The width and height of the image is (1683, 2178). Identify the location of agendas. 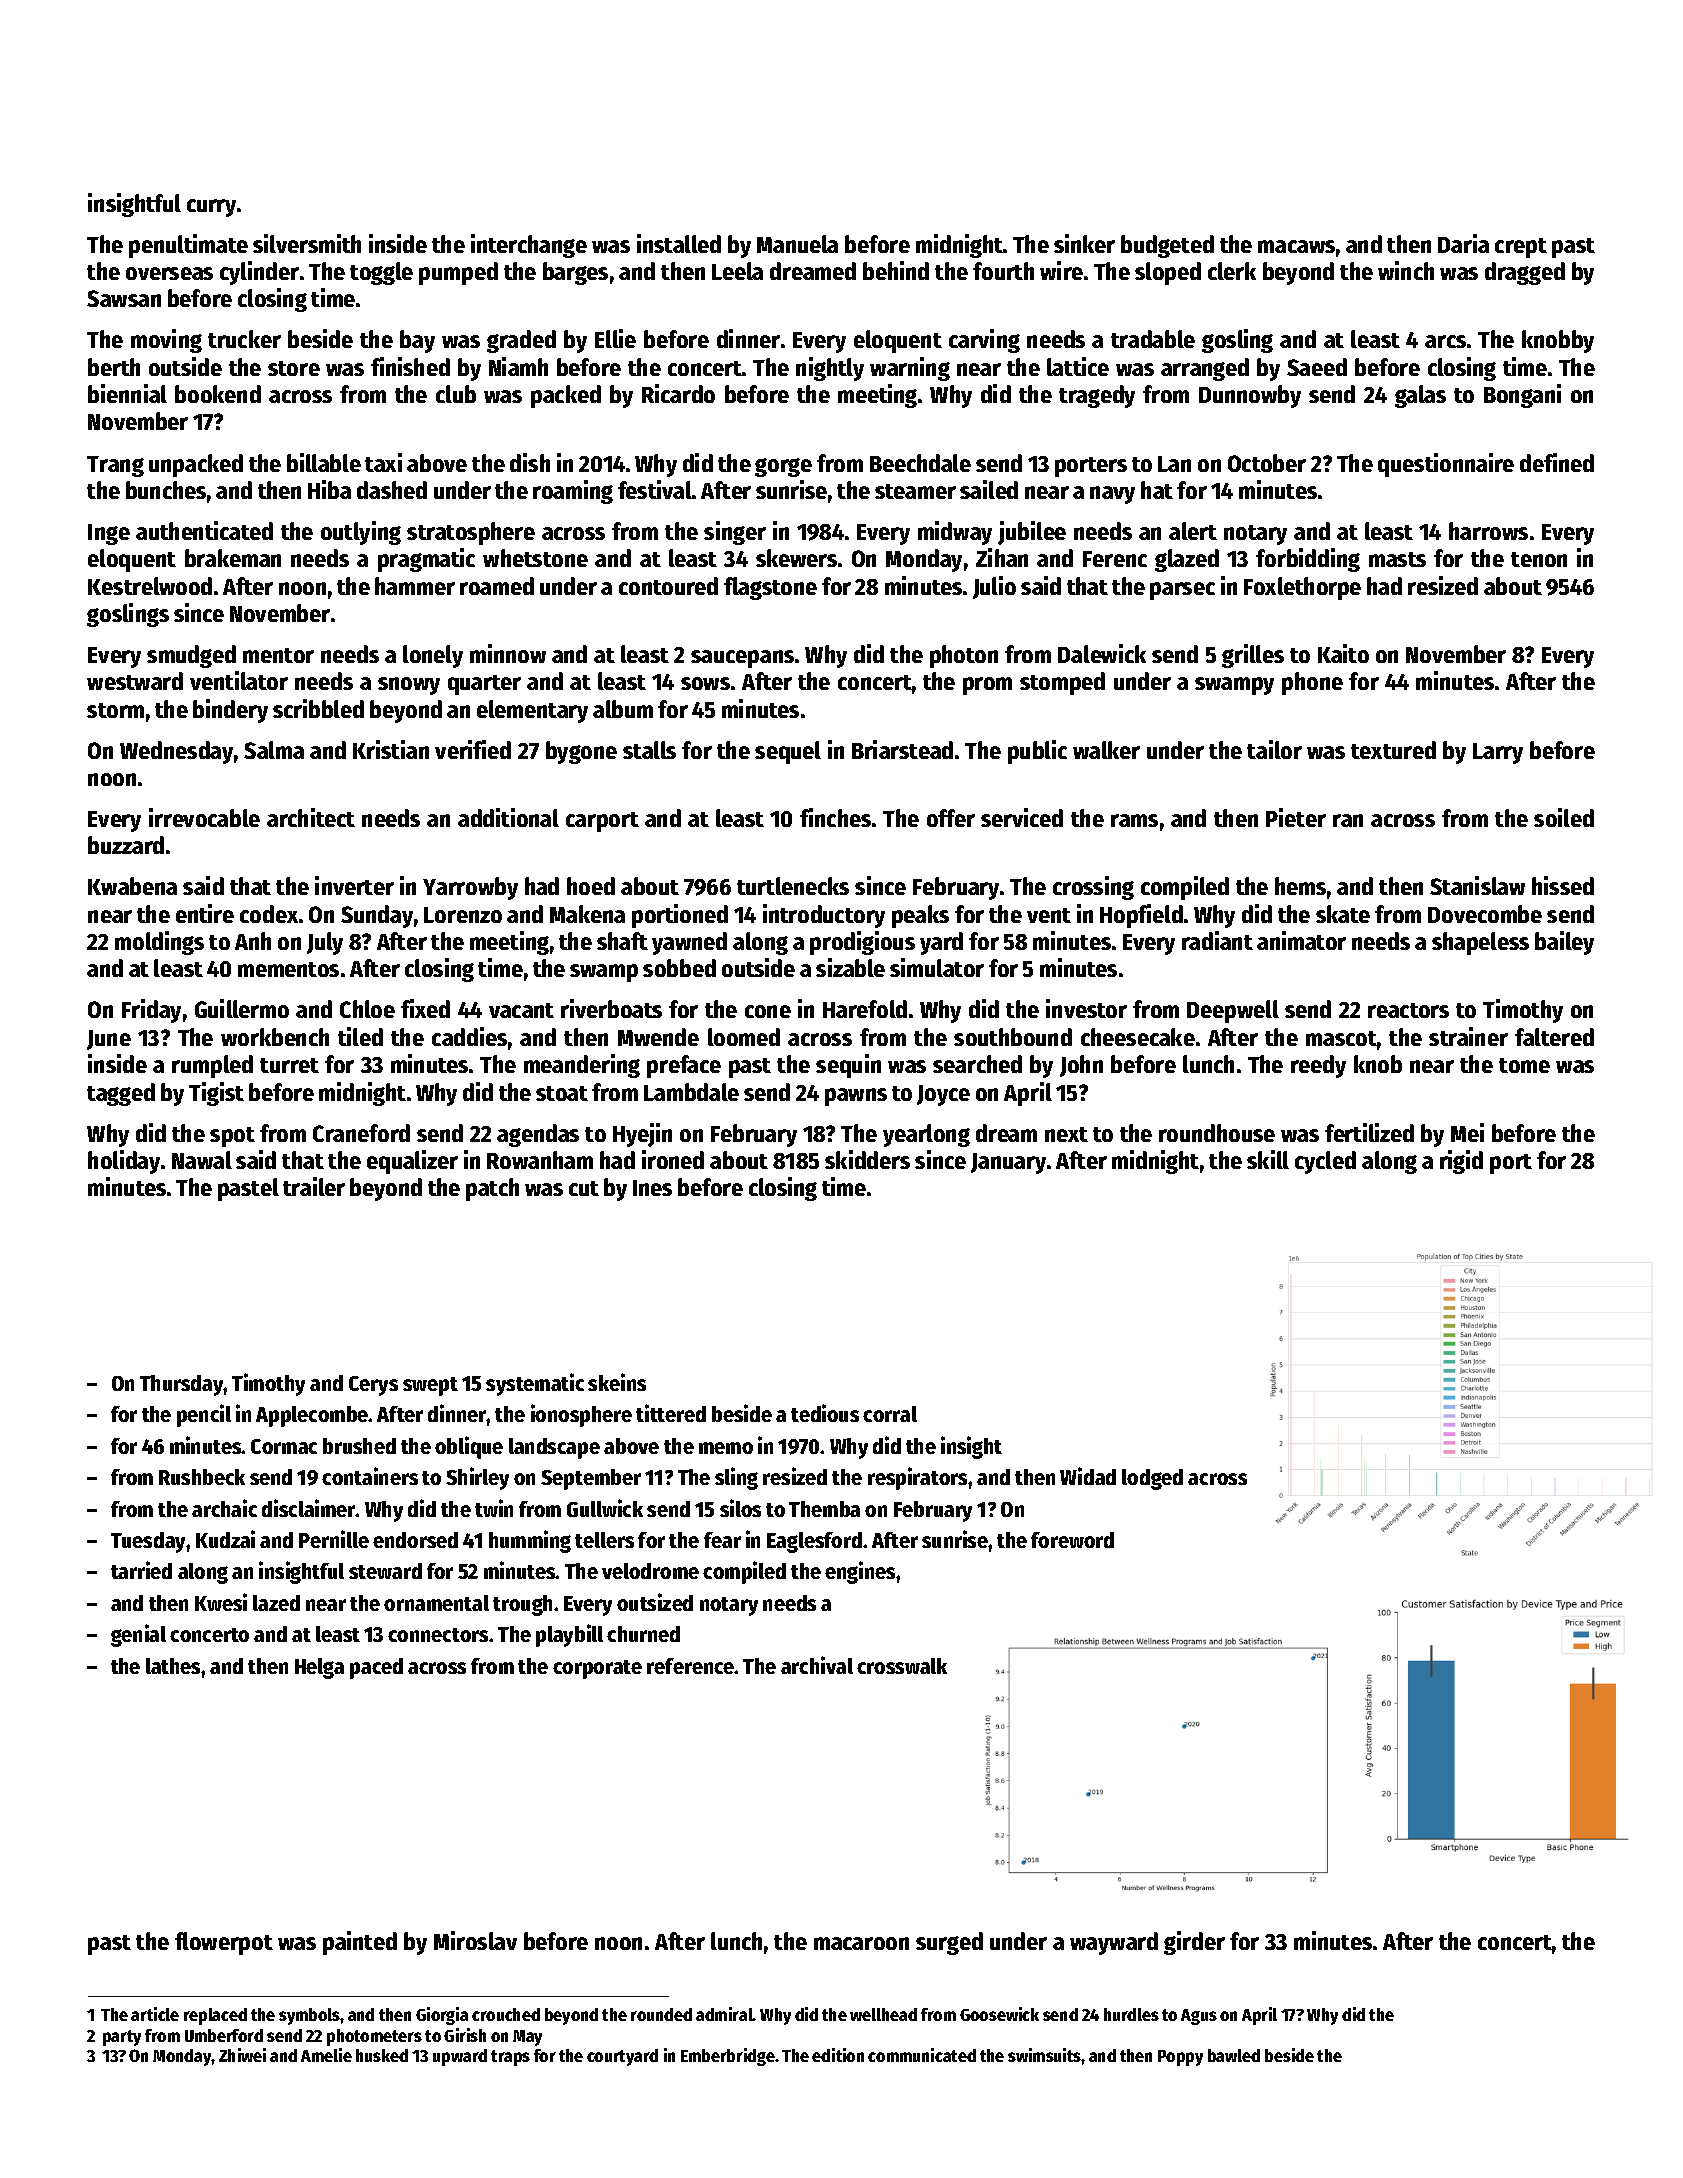
(538, 1135).
